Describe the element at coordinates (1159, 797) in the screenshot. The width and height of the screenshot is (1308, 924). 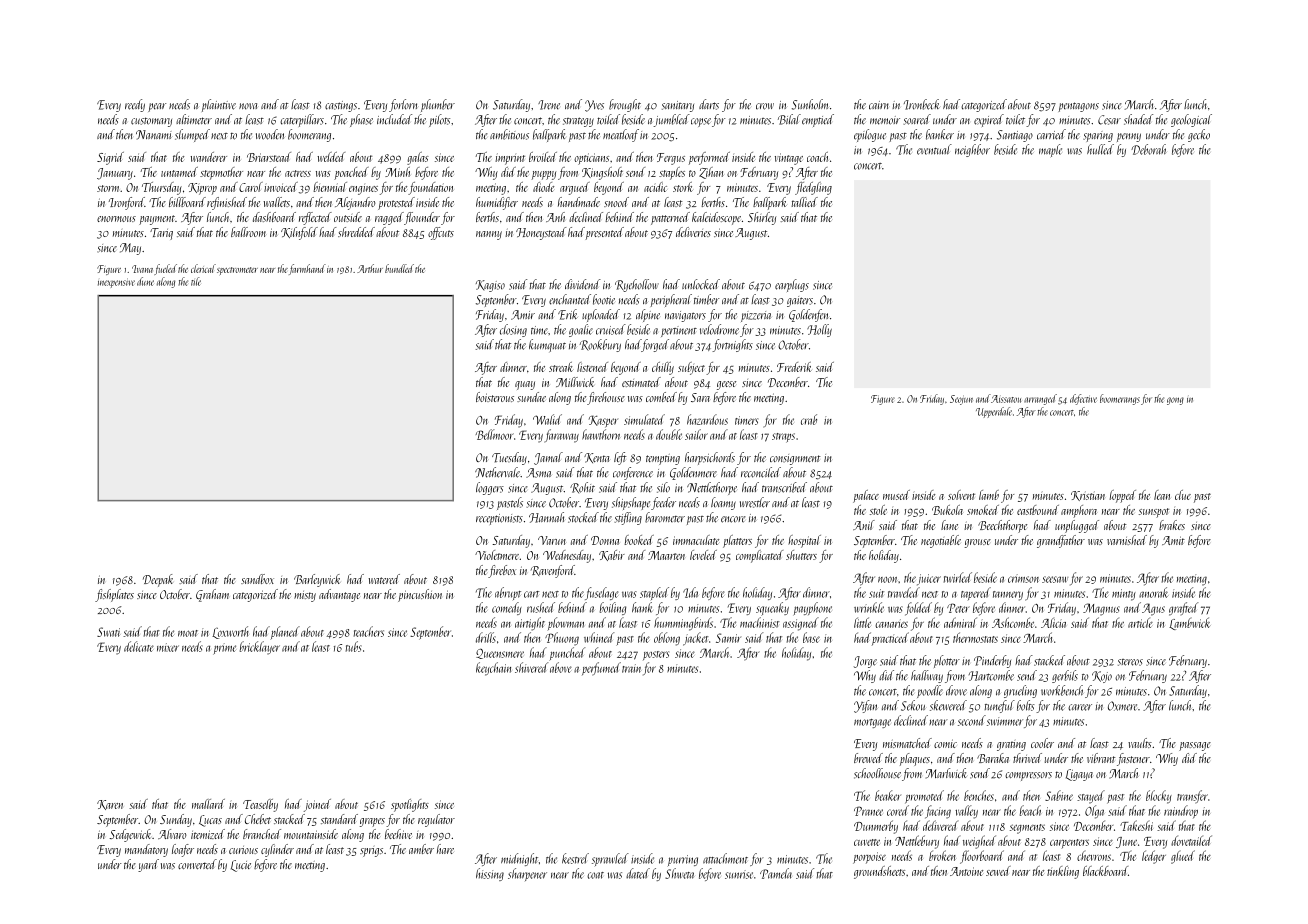
I see `blocky` at that location.
